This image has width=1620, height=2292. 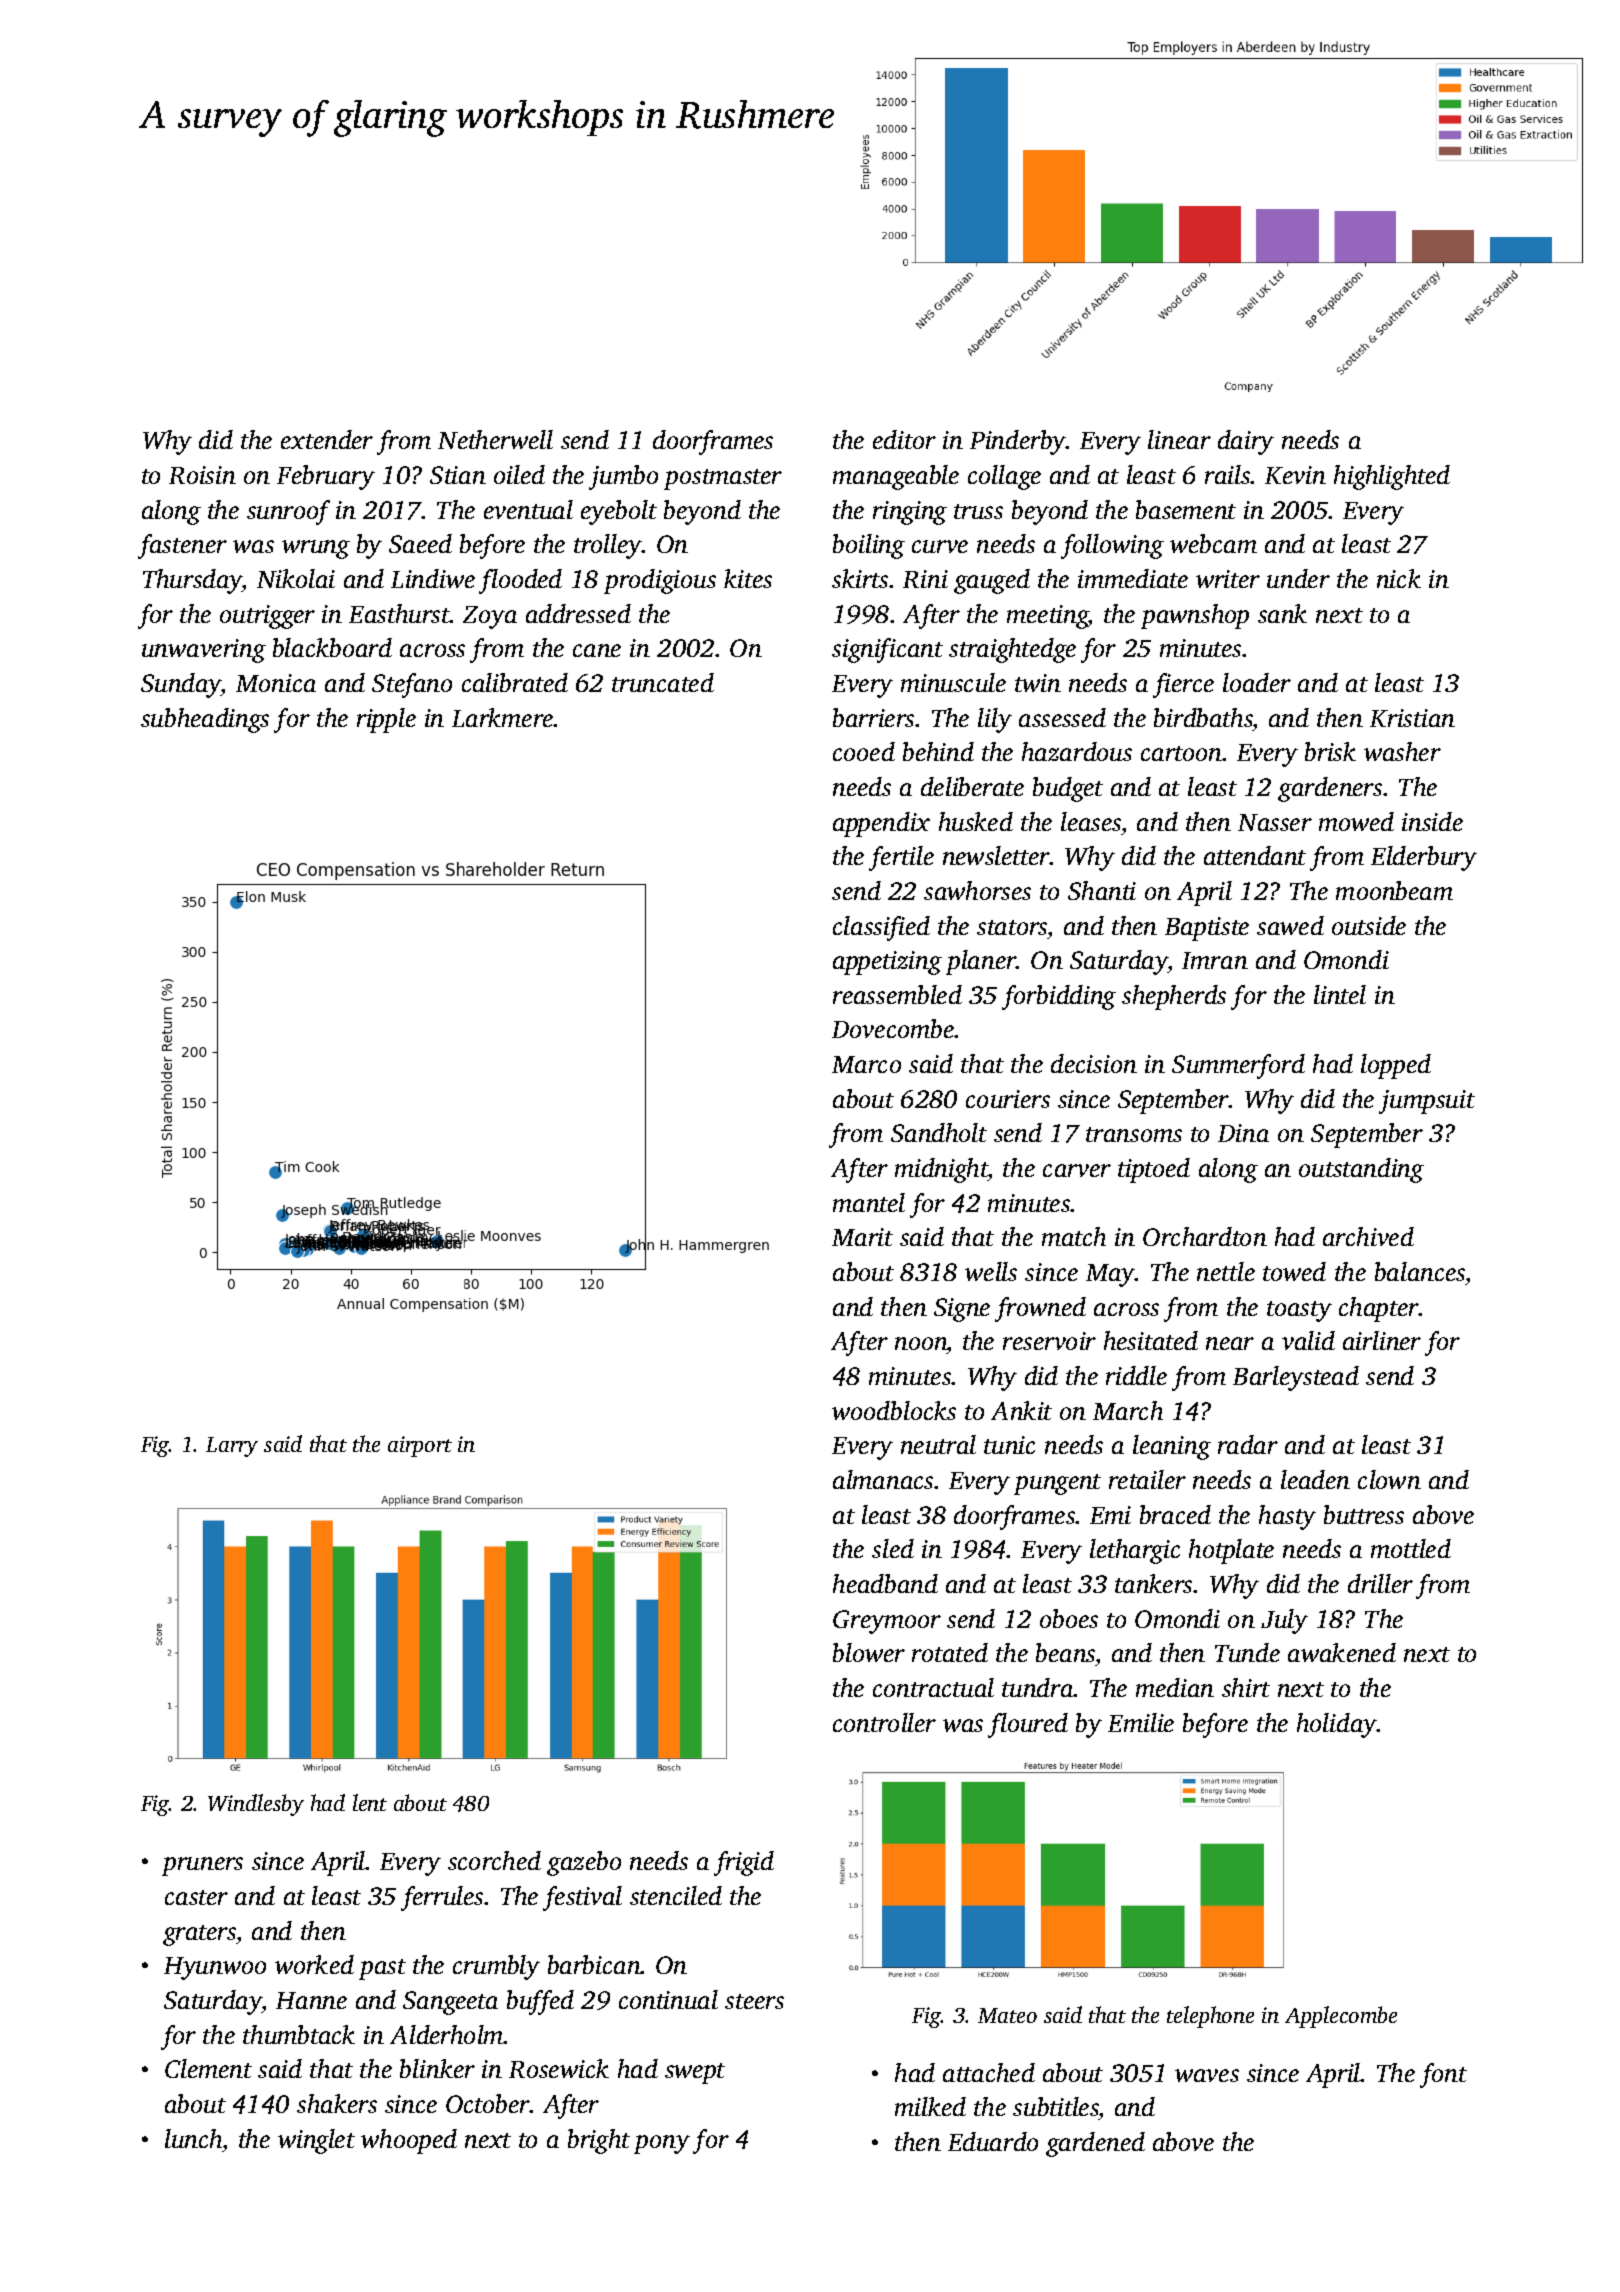 What do you see at coordinates (748, 578) in the image?
I see `kites` at bounding box center [748, 578].
